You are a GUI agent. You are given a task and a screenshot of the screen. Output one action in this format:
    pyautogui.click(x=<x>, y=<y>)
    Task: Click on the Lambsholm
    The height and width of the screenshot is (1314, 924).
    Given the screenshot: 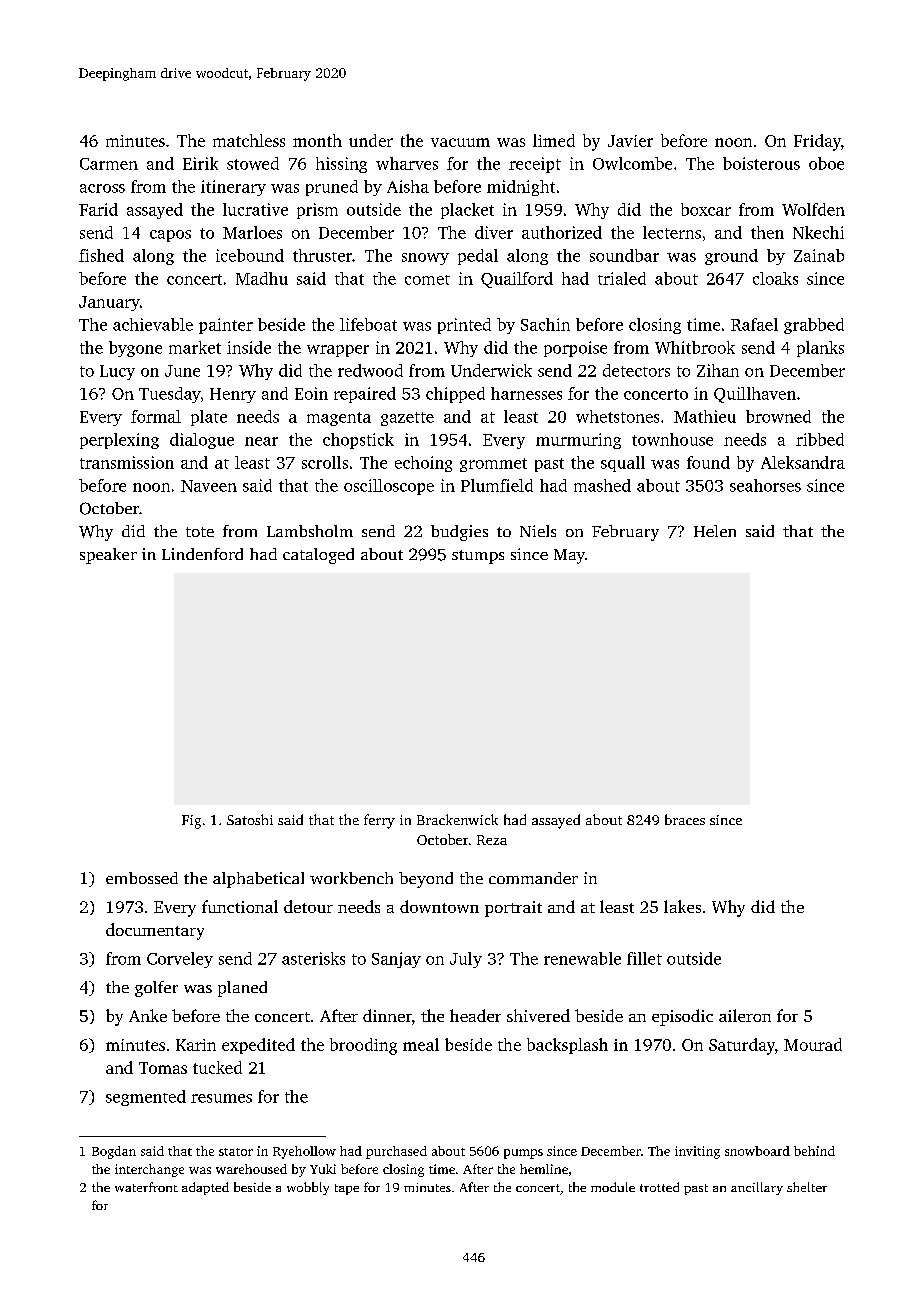 What is the action you would take?
    pyautogui.click(x=310, y=531)
